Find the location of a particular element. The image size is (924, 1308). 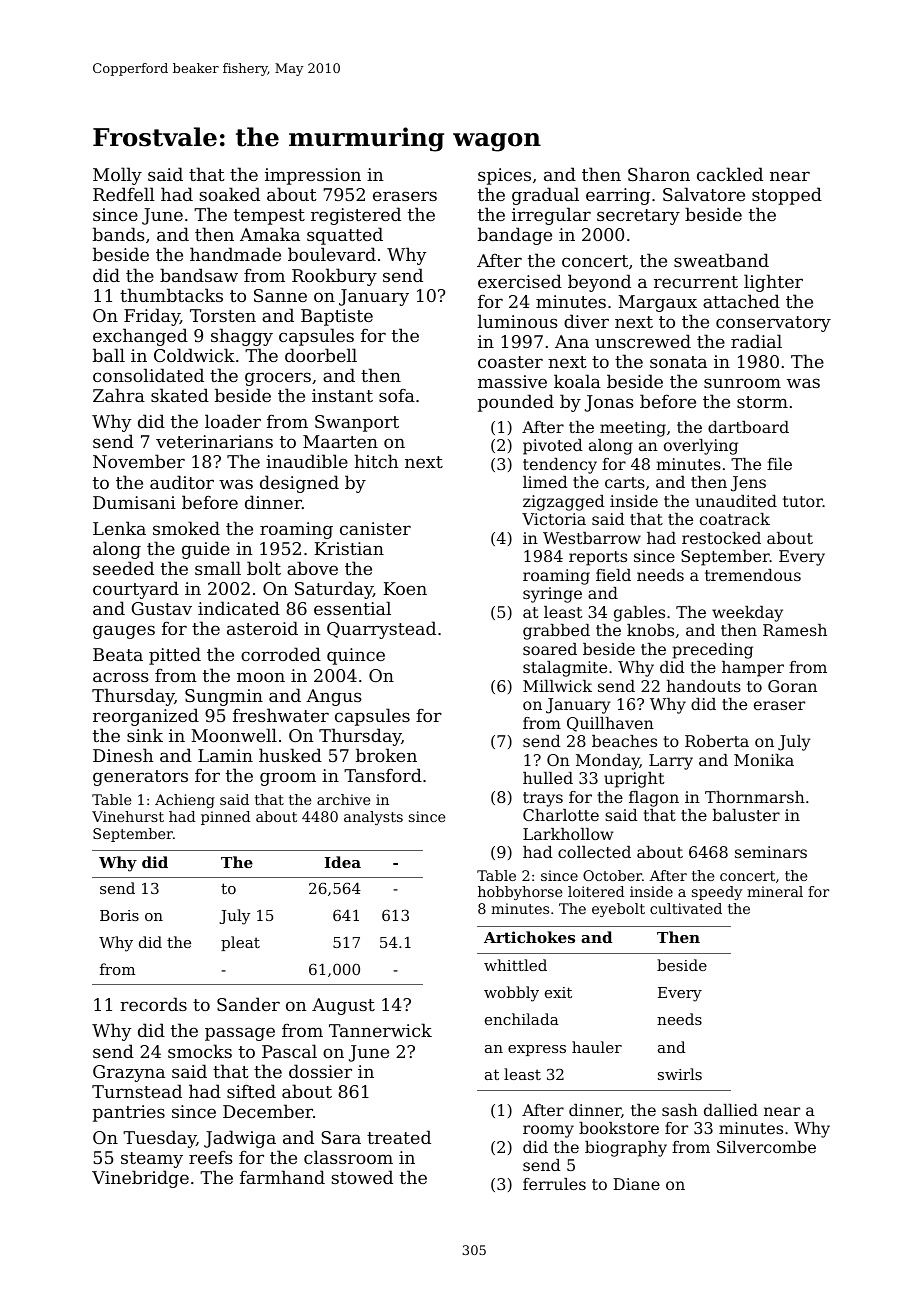

secretary is located at coordinates (638, 217).
